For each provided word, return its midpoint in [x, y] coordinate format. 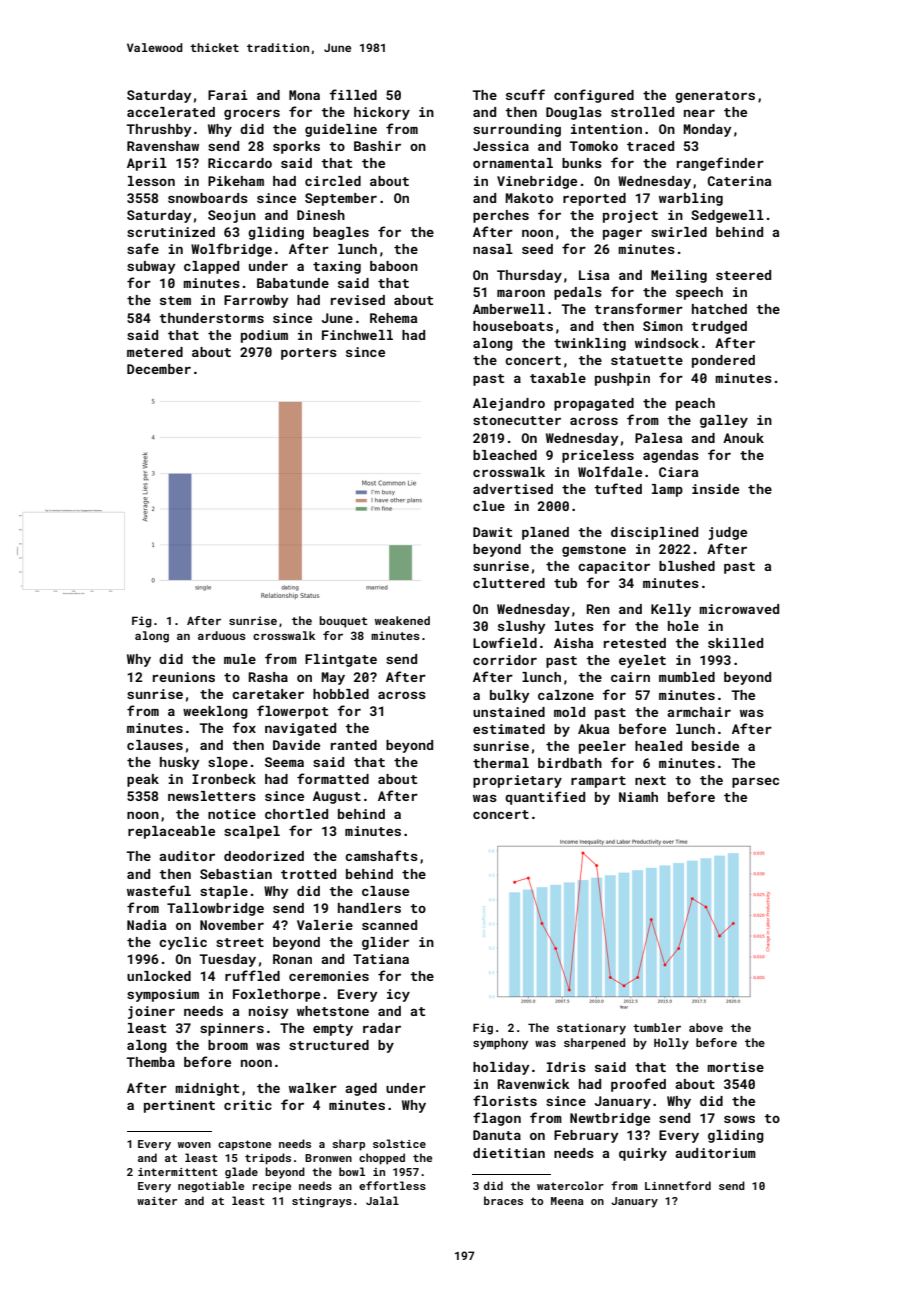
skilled [735, 643]
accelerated [171, 112]
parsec [755, 782]
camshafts [381, 855]
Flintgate [341, 660]
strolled [642, 112]
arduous [222, 635]
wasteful [159, 890]
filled [353, 94]
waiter [157, 1201]
